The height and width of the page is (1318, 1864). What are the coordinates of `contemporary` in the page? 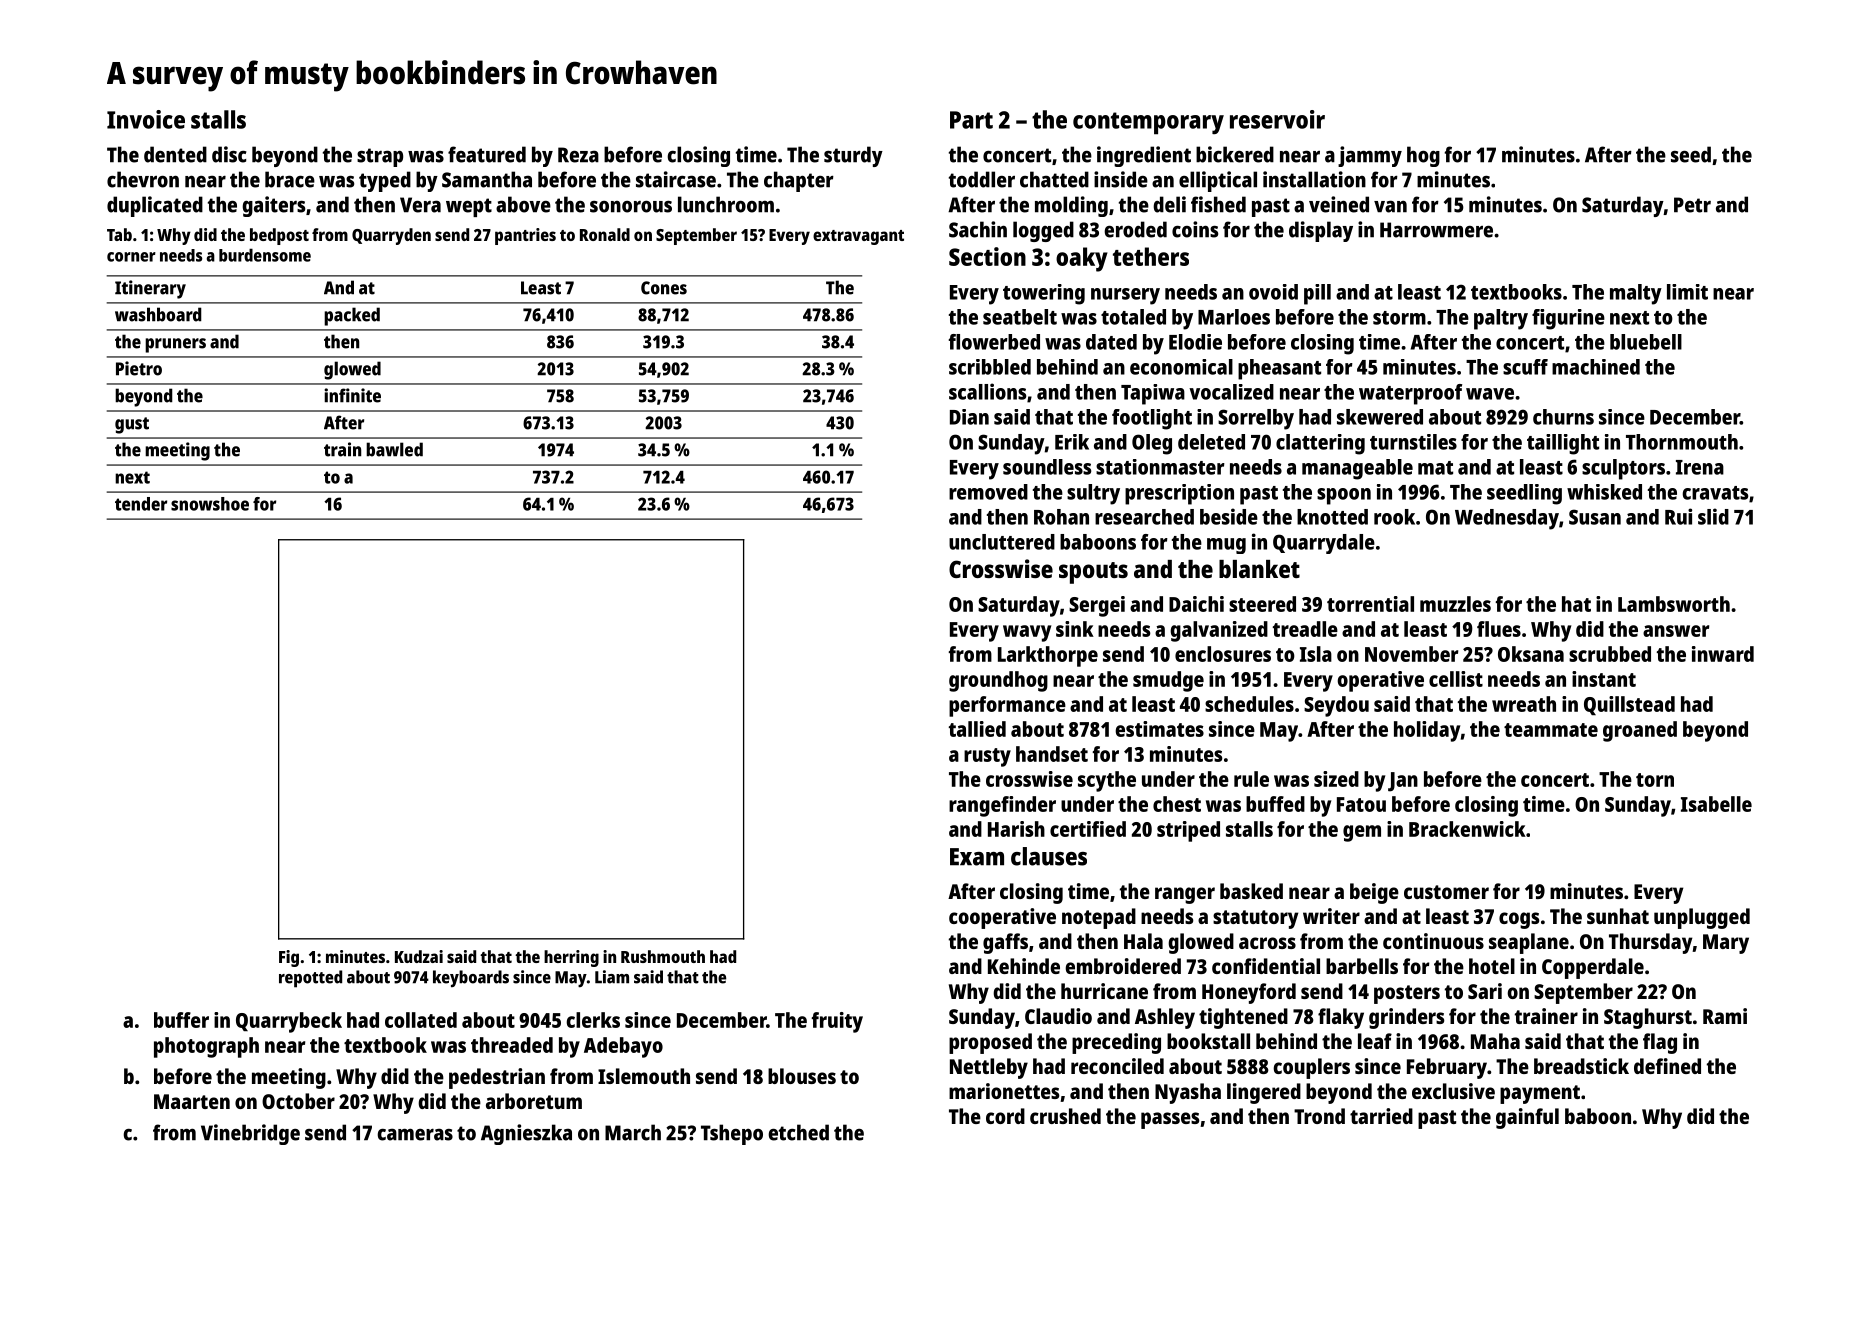 It's located at (1148, 123).
